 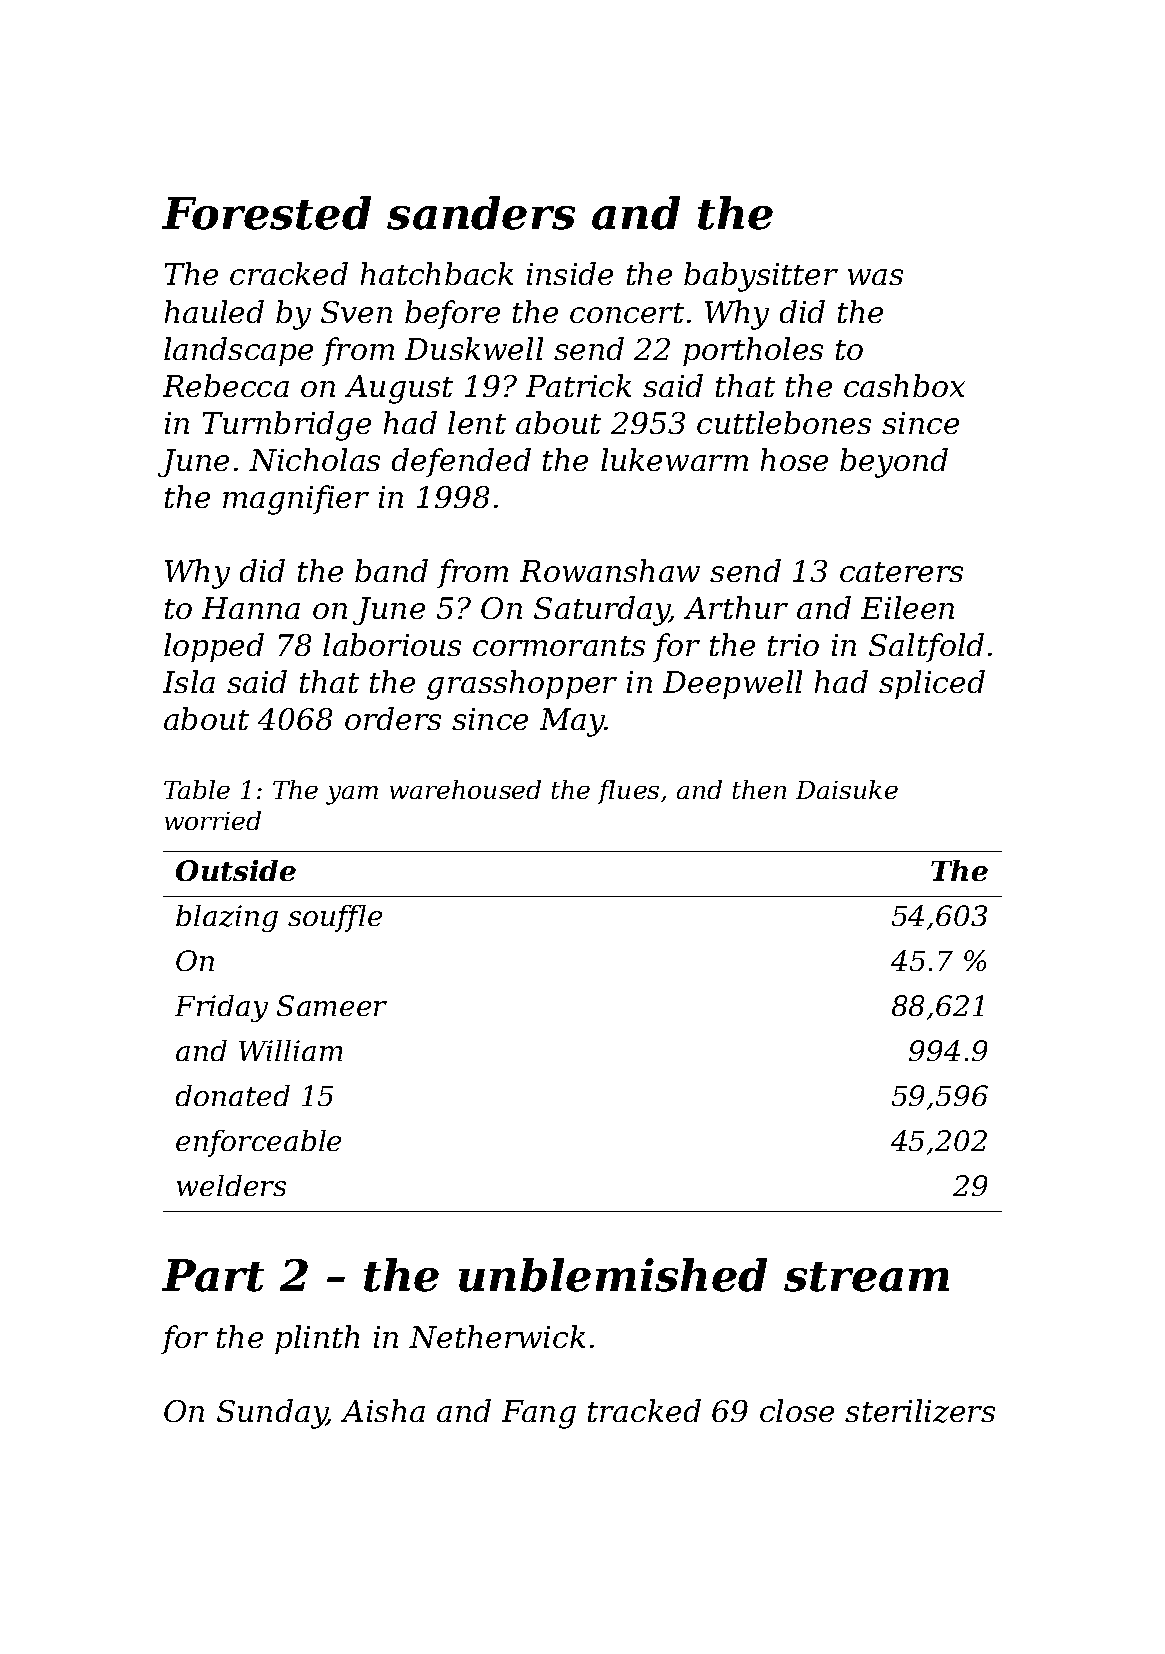 What do you see at coordinates (287, 426) in the screenshot?
I see `Turnbridge` at bounding box center [287, 426].
